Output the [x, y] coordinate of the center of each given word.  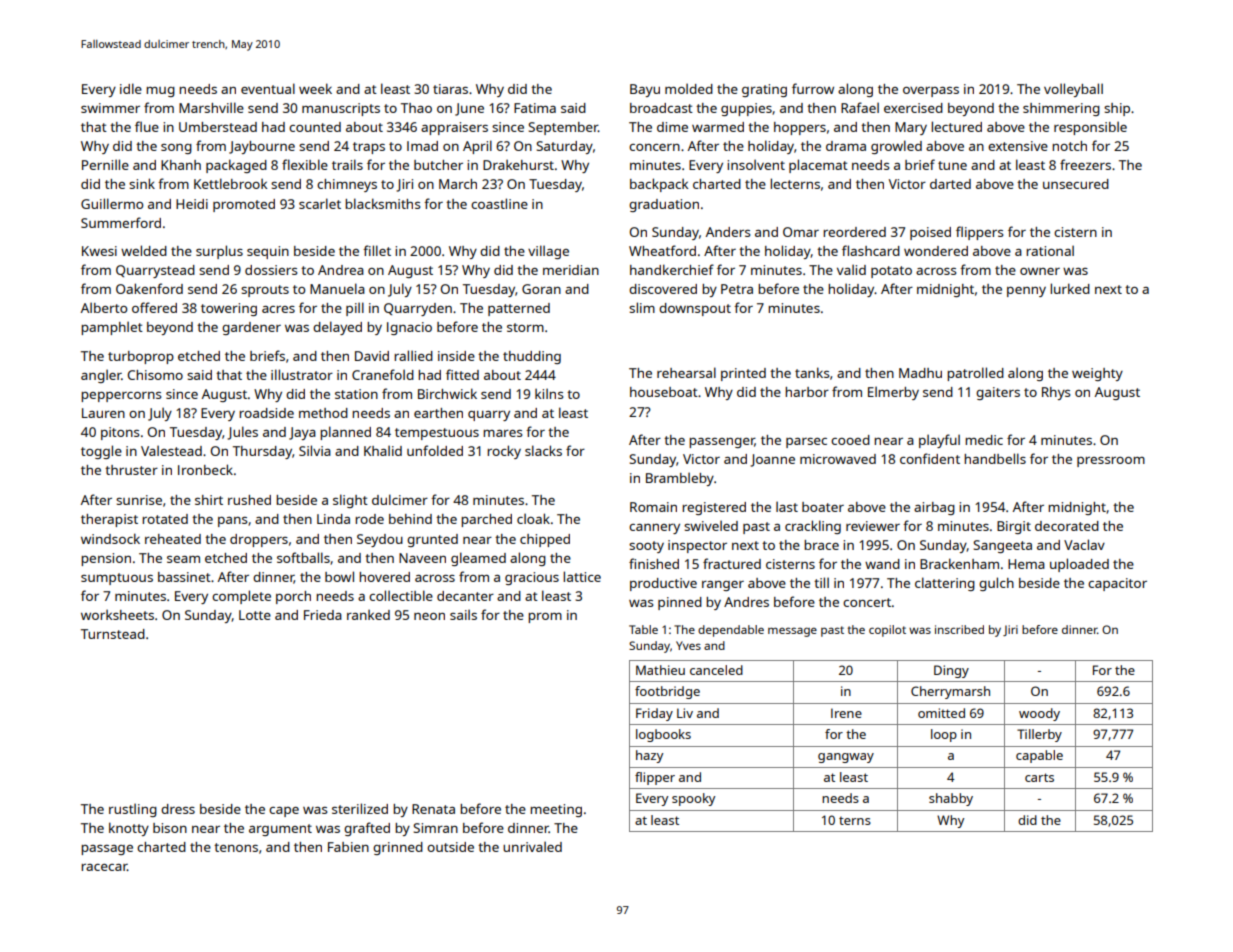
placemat [818, 166]
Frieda [323, 615]
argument [280, 830]
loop [944, 735]
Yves [688, 645]
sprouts [265, 291]
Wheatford [662, 250]
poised [930, 233]
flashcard [871, 250]
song [176, 149]
